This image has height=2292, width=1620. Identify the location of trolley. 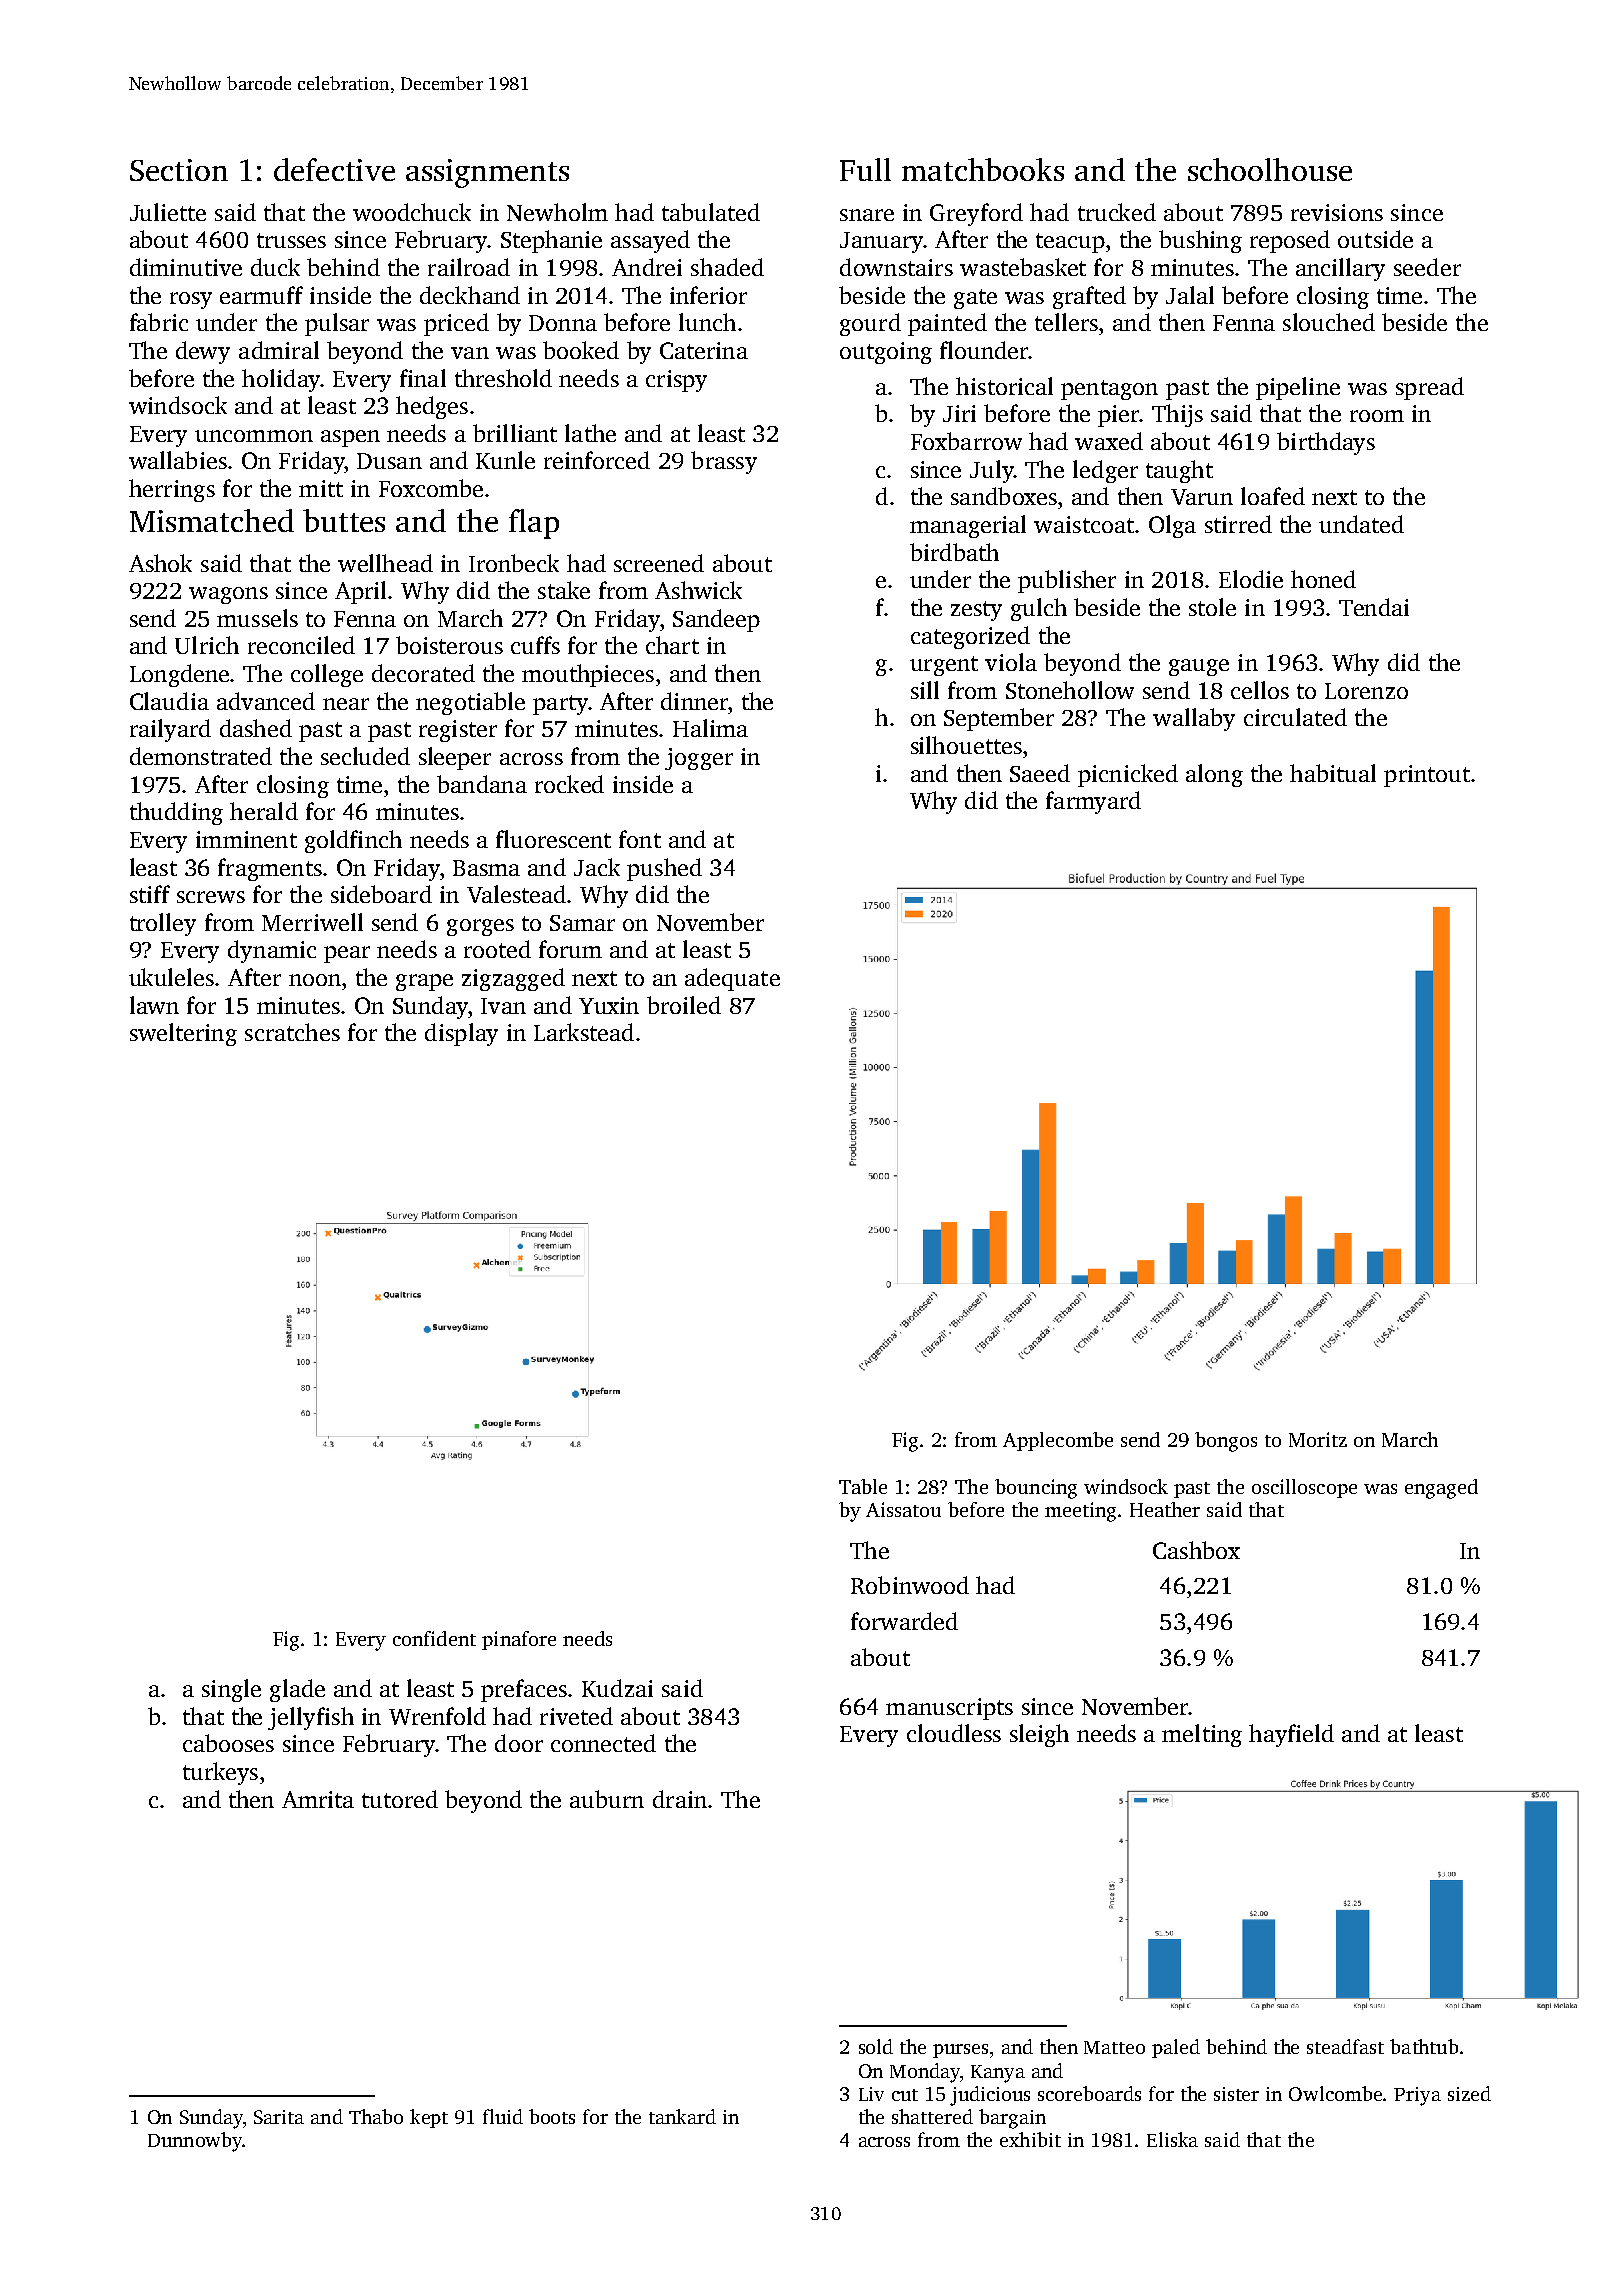
(163, 924).
